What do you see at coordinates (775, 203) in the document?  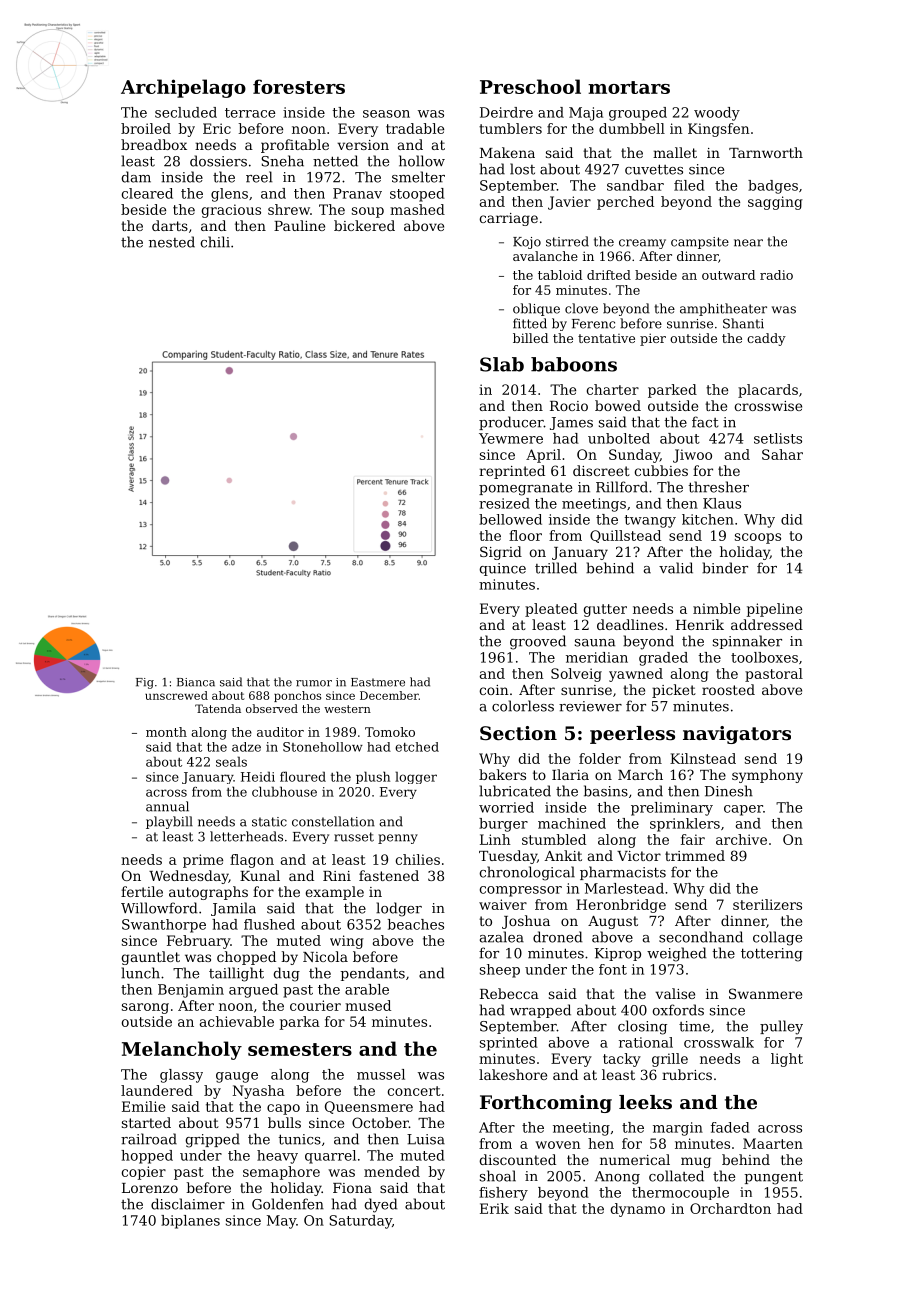 I see `sagging` at bounding box center [775, 203].
